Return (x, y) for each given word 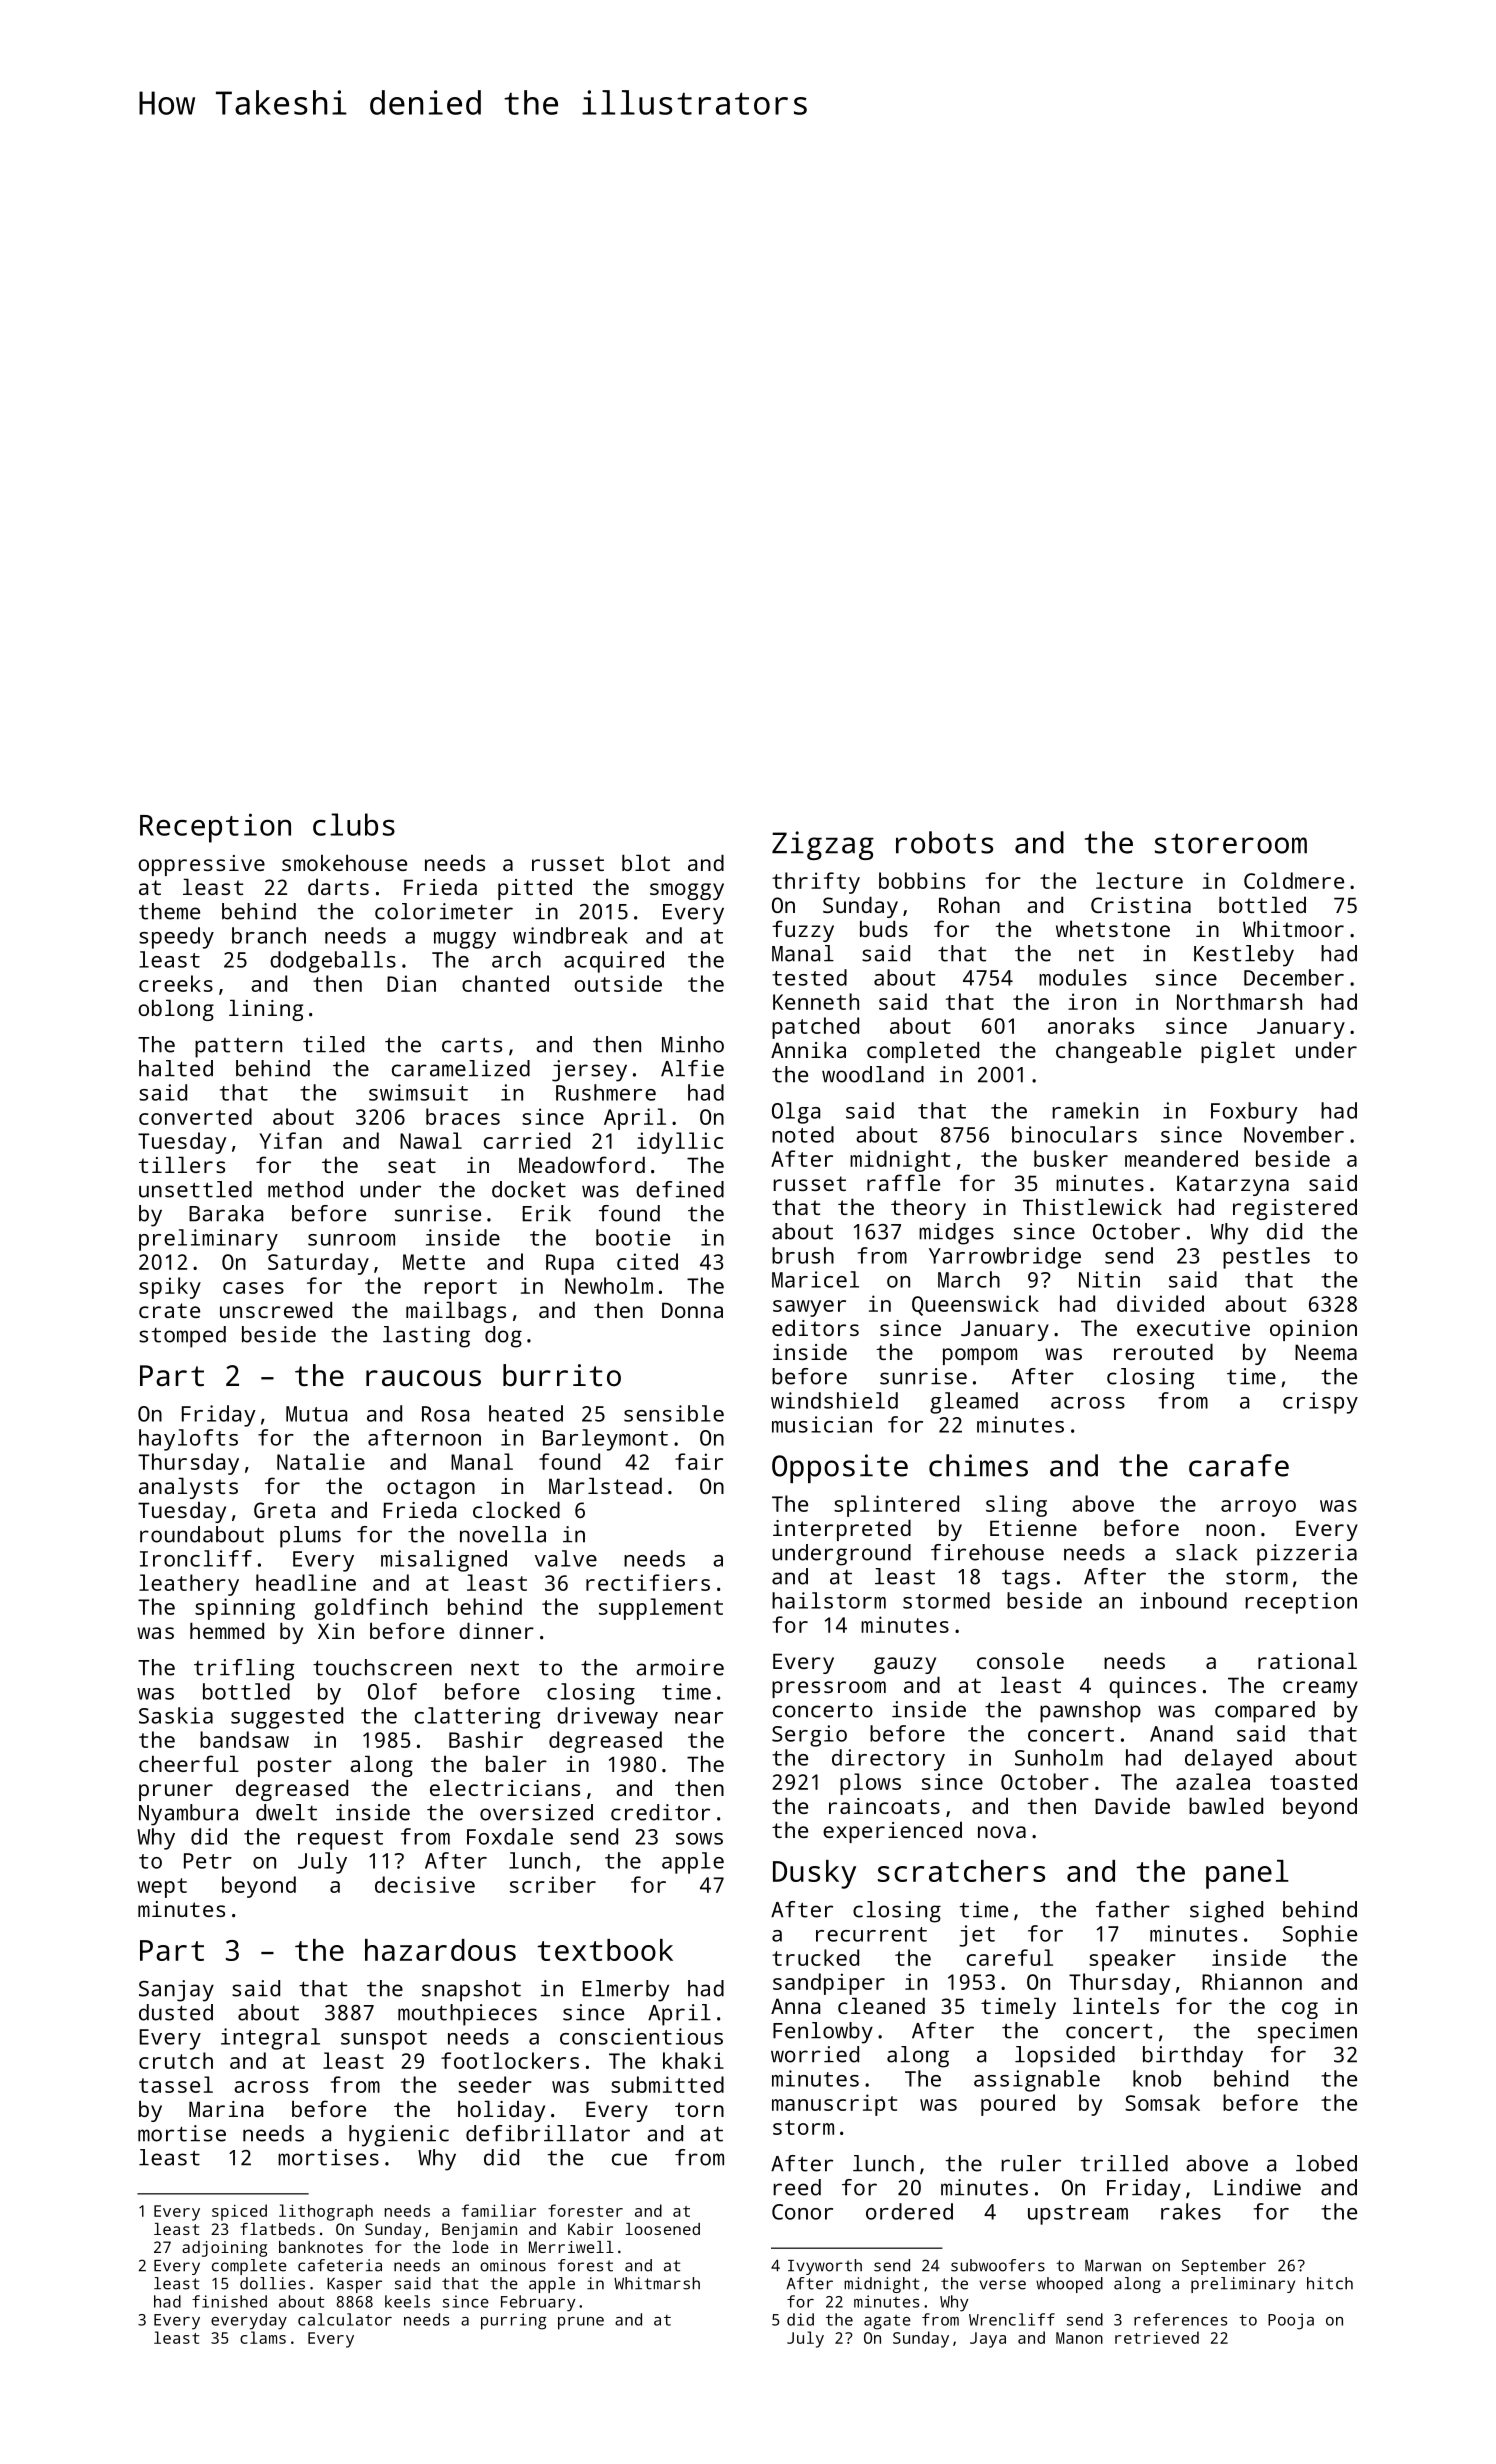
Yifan (290, 1140)
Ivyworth (825, 2267)
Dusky (814, 1874)
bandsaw (244, 1739)
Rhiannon (1252, 1981)
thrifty (816, 883)
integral (270, 2039)
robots (944, 842)
